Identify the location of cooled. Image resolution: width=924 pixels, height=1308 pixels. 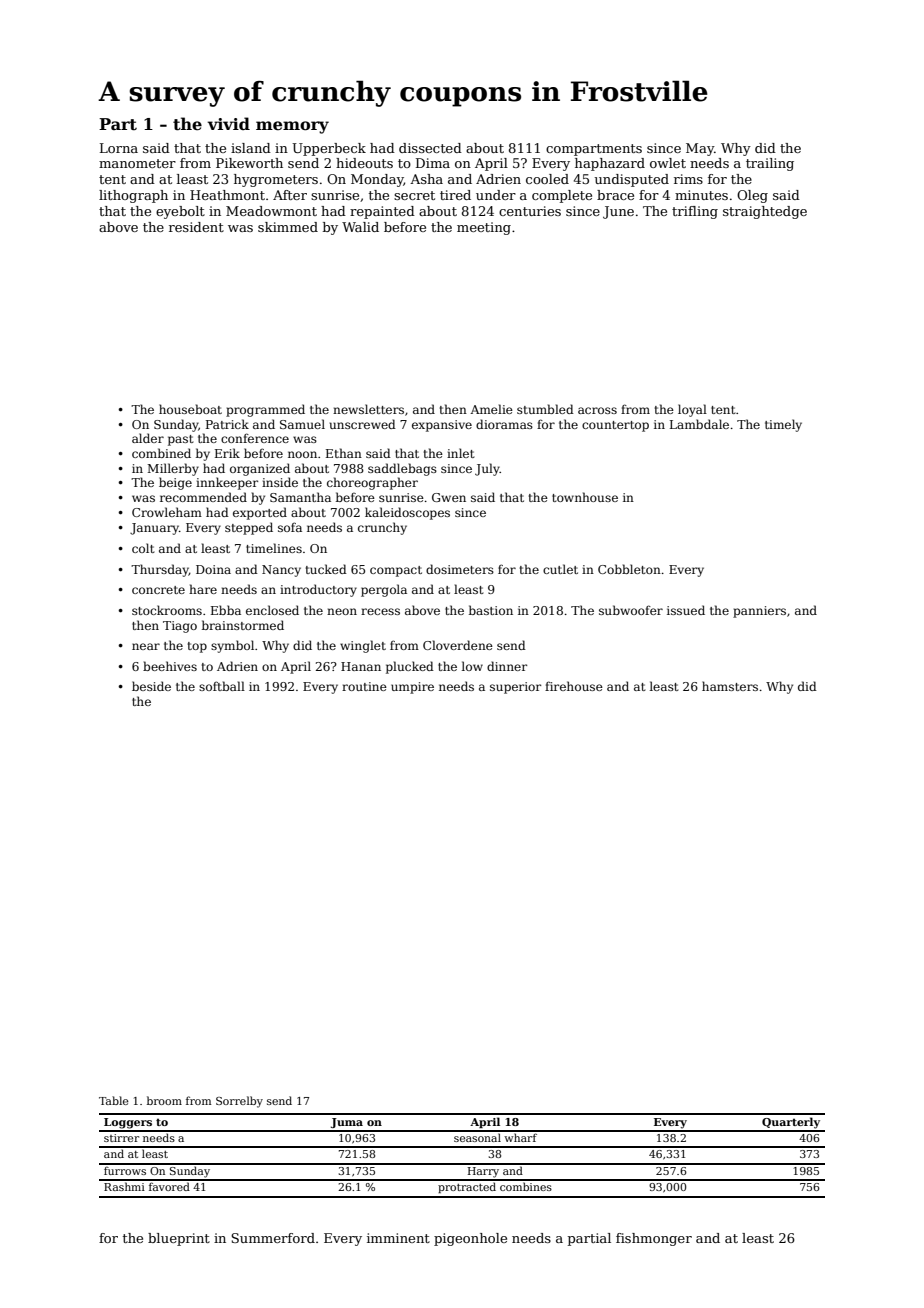
(547, 179).
